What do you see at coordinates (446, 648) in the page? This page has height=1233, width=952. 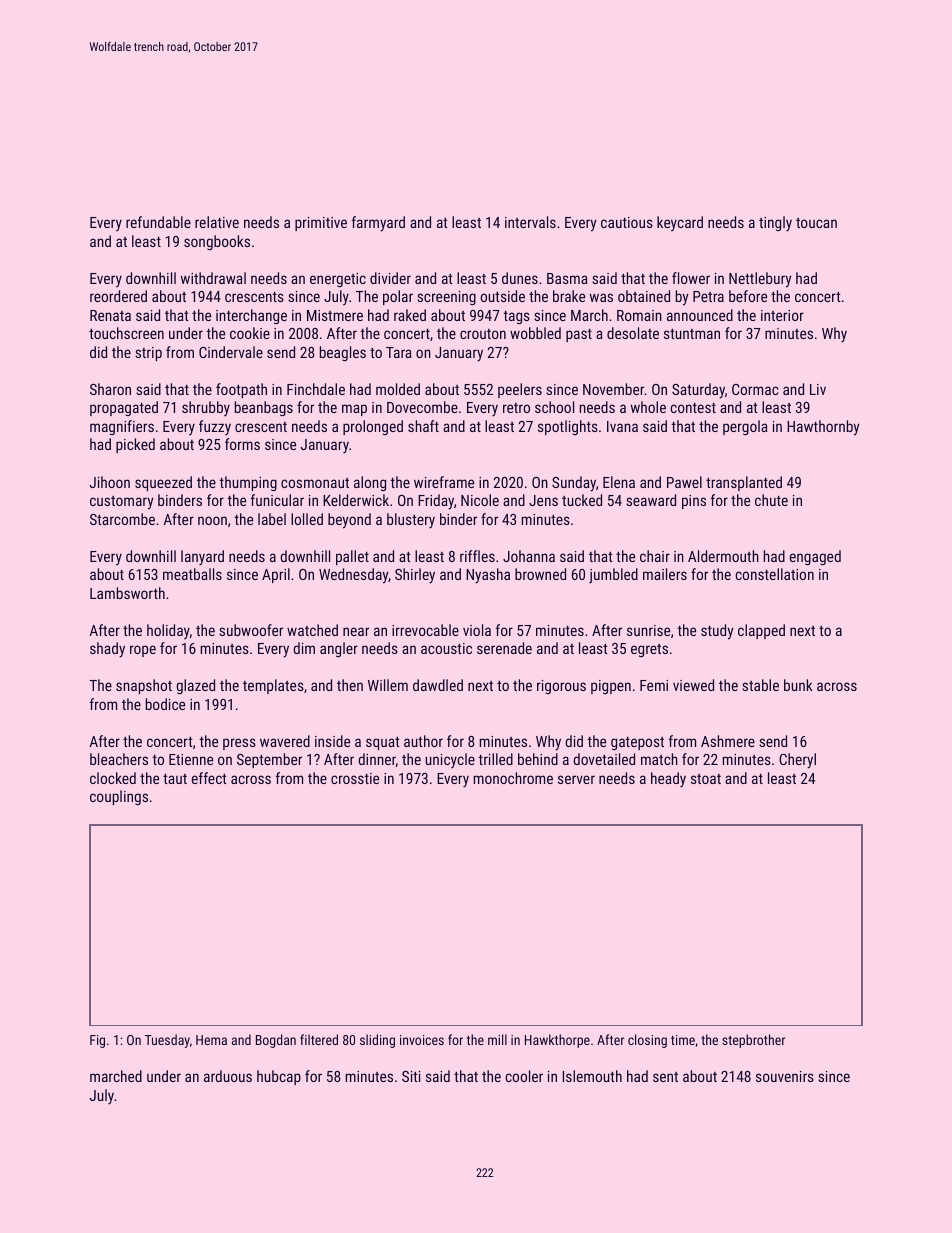 I see `acoustic` at bounding box center [446, 648].
